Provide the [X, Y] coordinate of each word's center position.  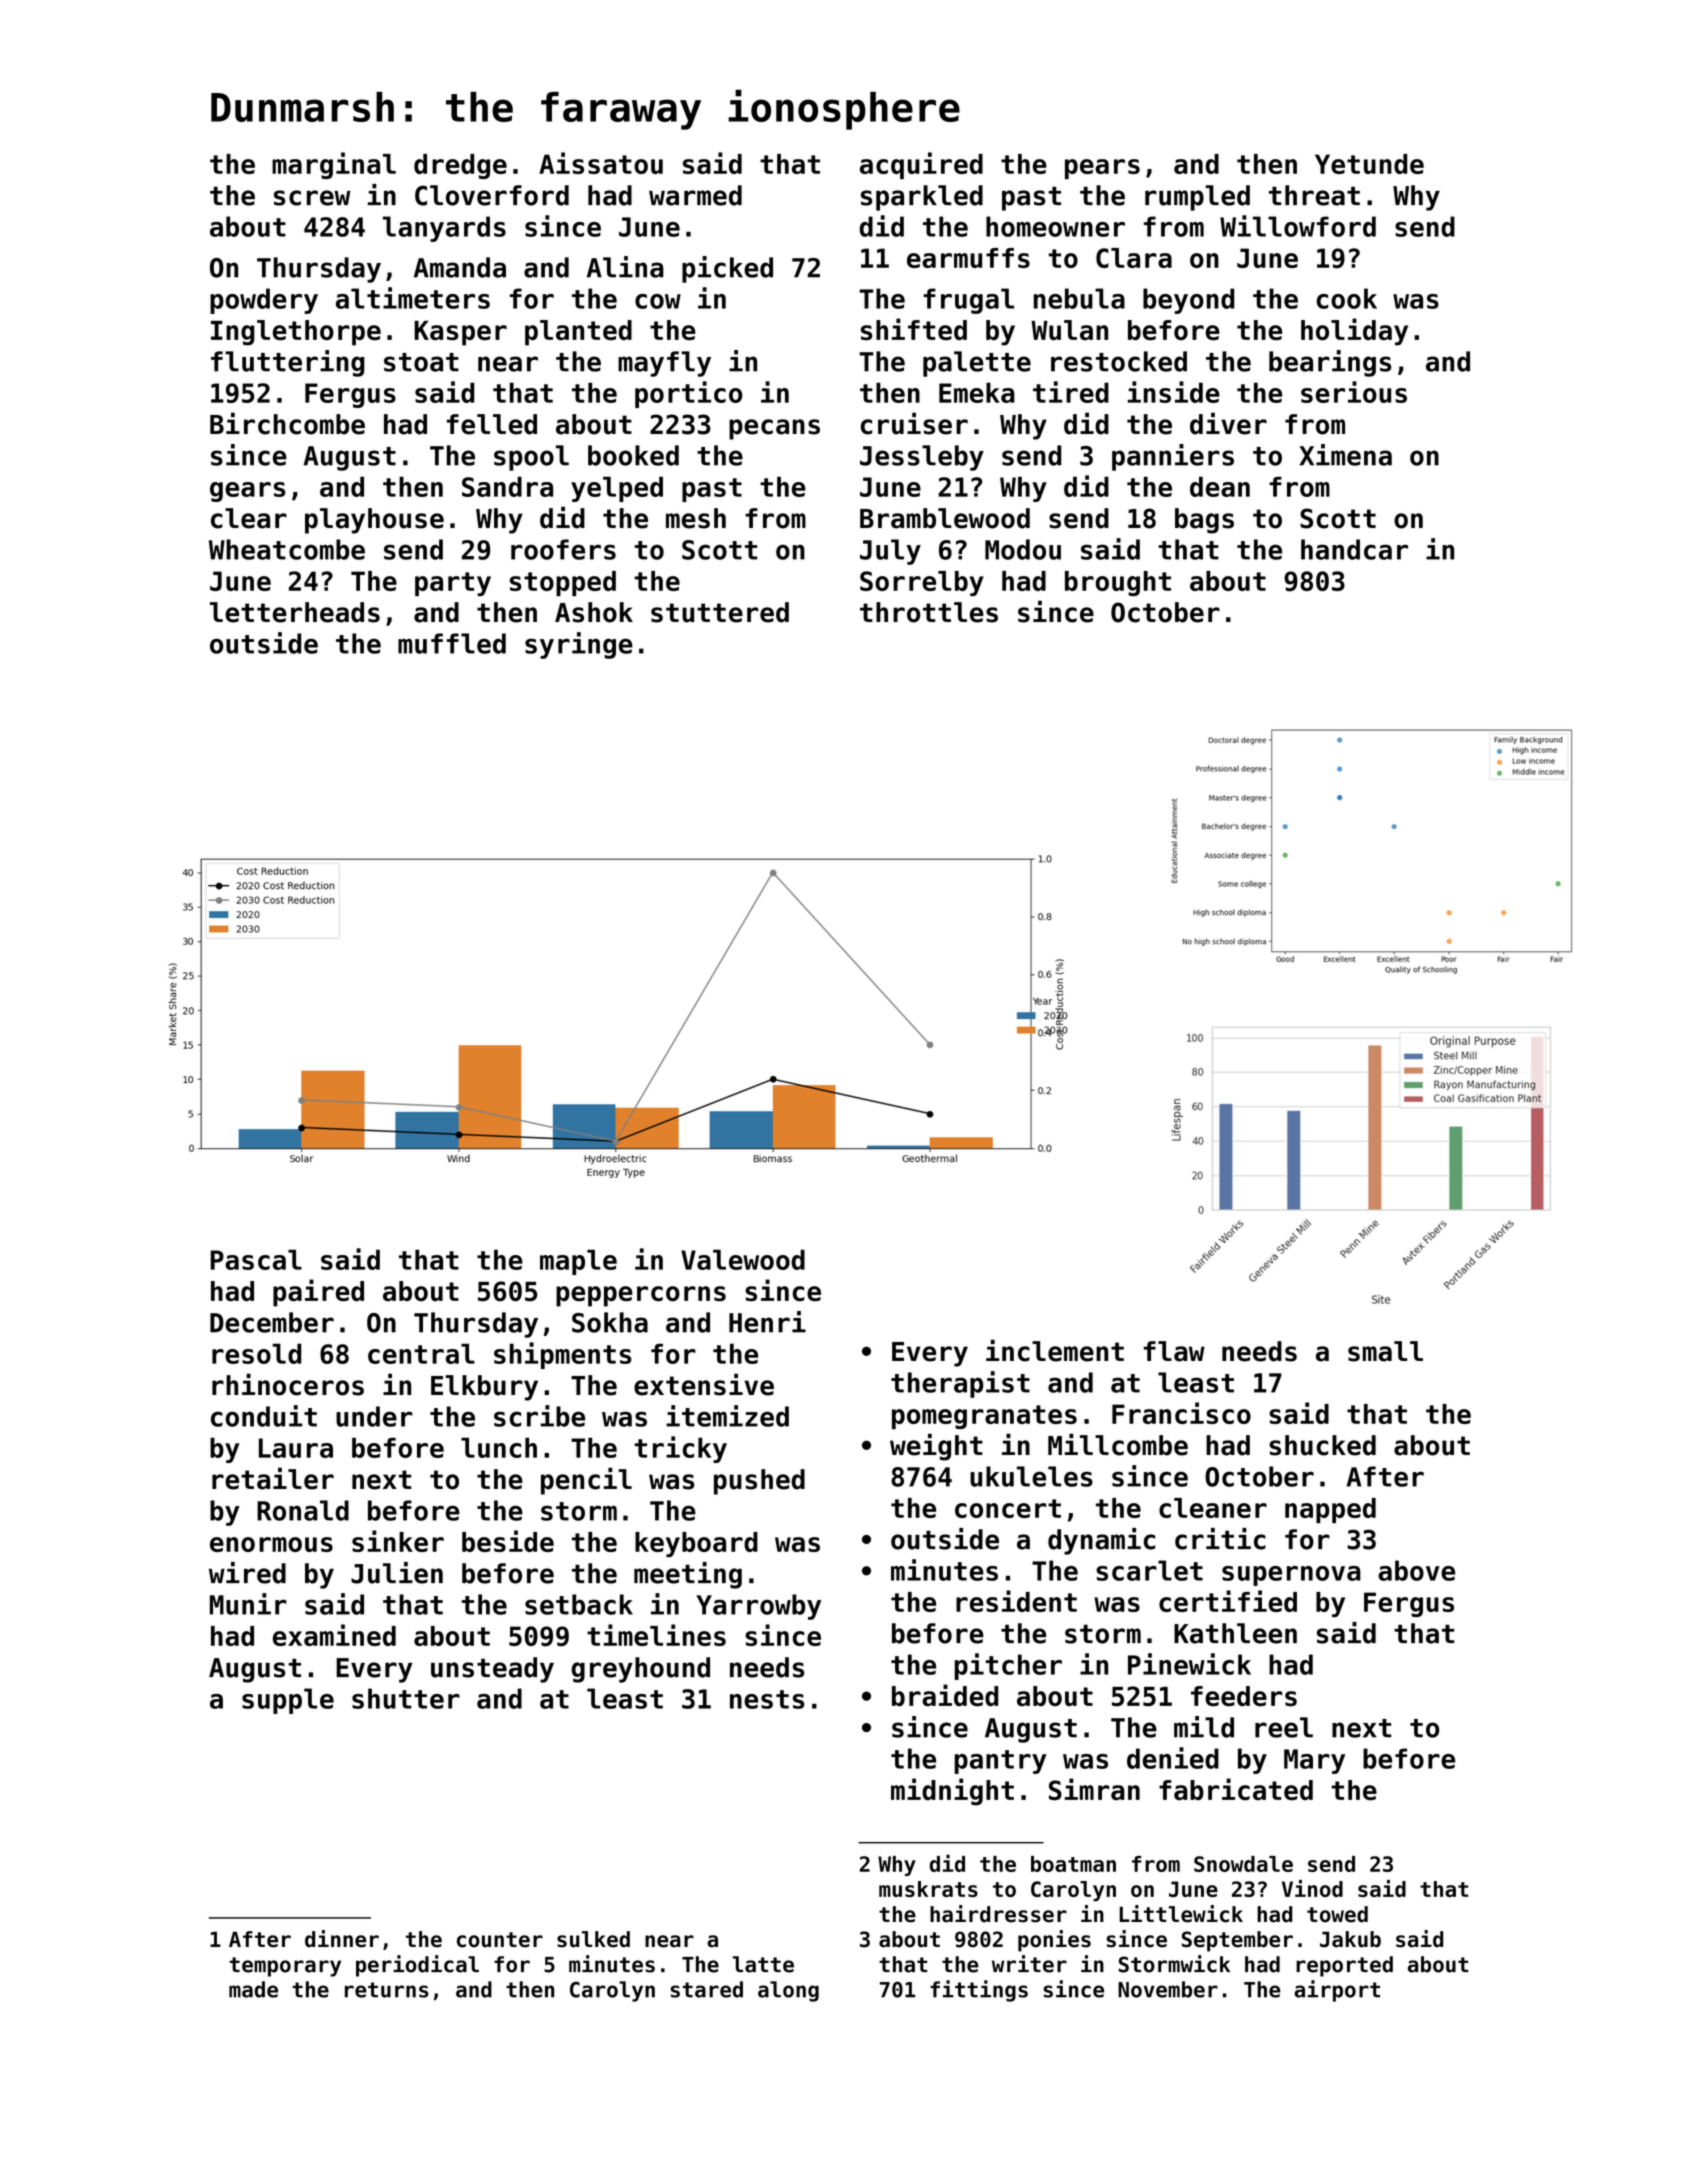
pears [1102, 169]
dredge [460, 166]
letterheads [295, 612]
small [1385, 1351]
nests [767, 1699]
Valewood [743, 1259]
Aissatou [601, 163]
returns [387, 1990]
